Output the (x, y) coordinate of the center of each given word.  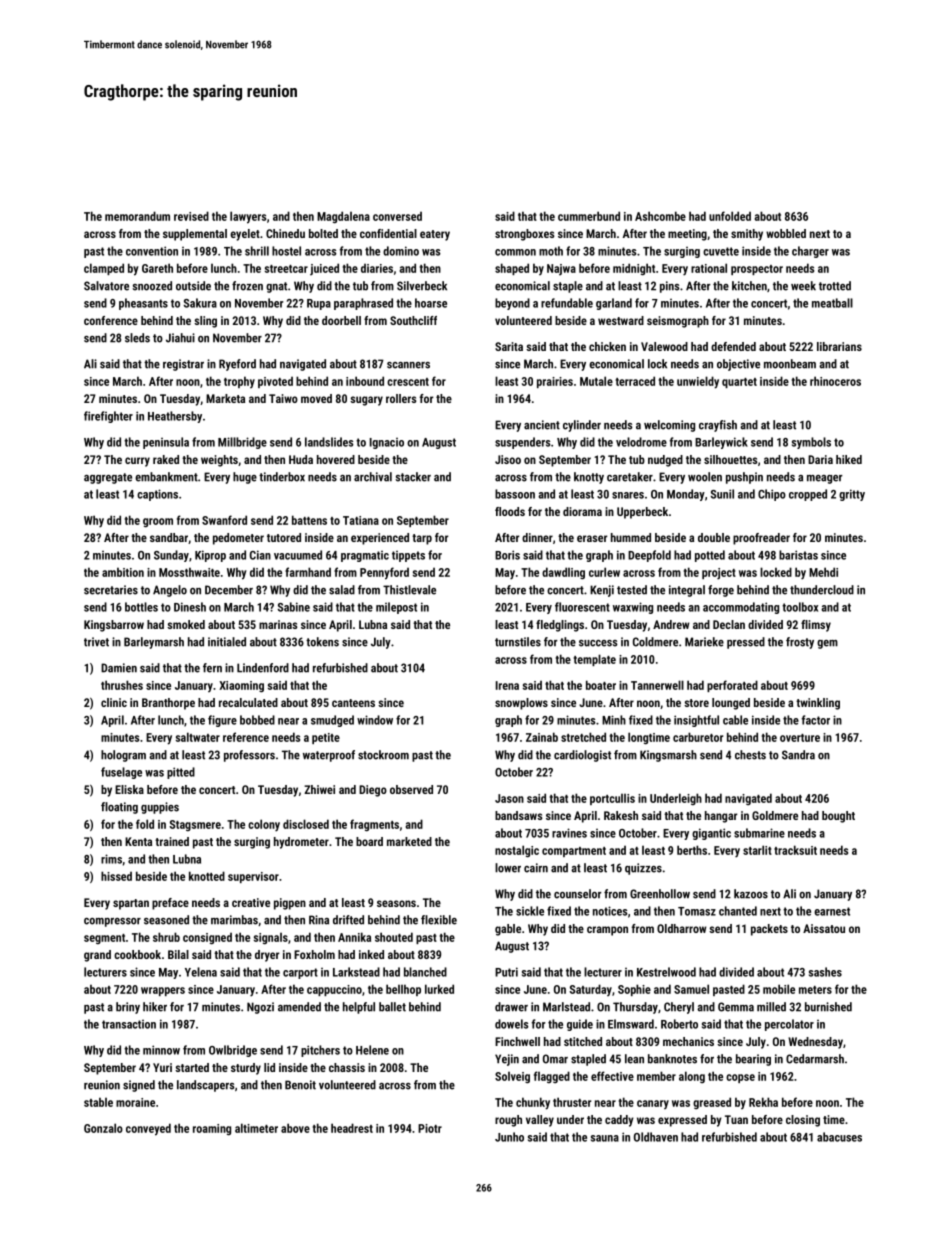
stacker (413, 477)
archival (373, 477)
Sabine (294, 607)
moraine (135, 1102)
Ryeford (237, 365)
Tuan (736, 1119)
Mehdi (823, 572)
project (719, 574)
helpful (359, 1008)
